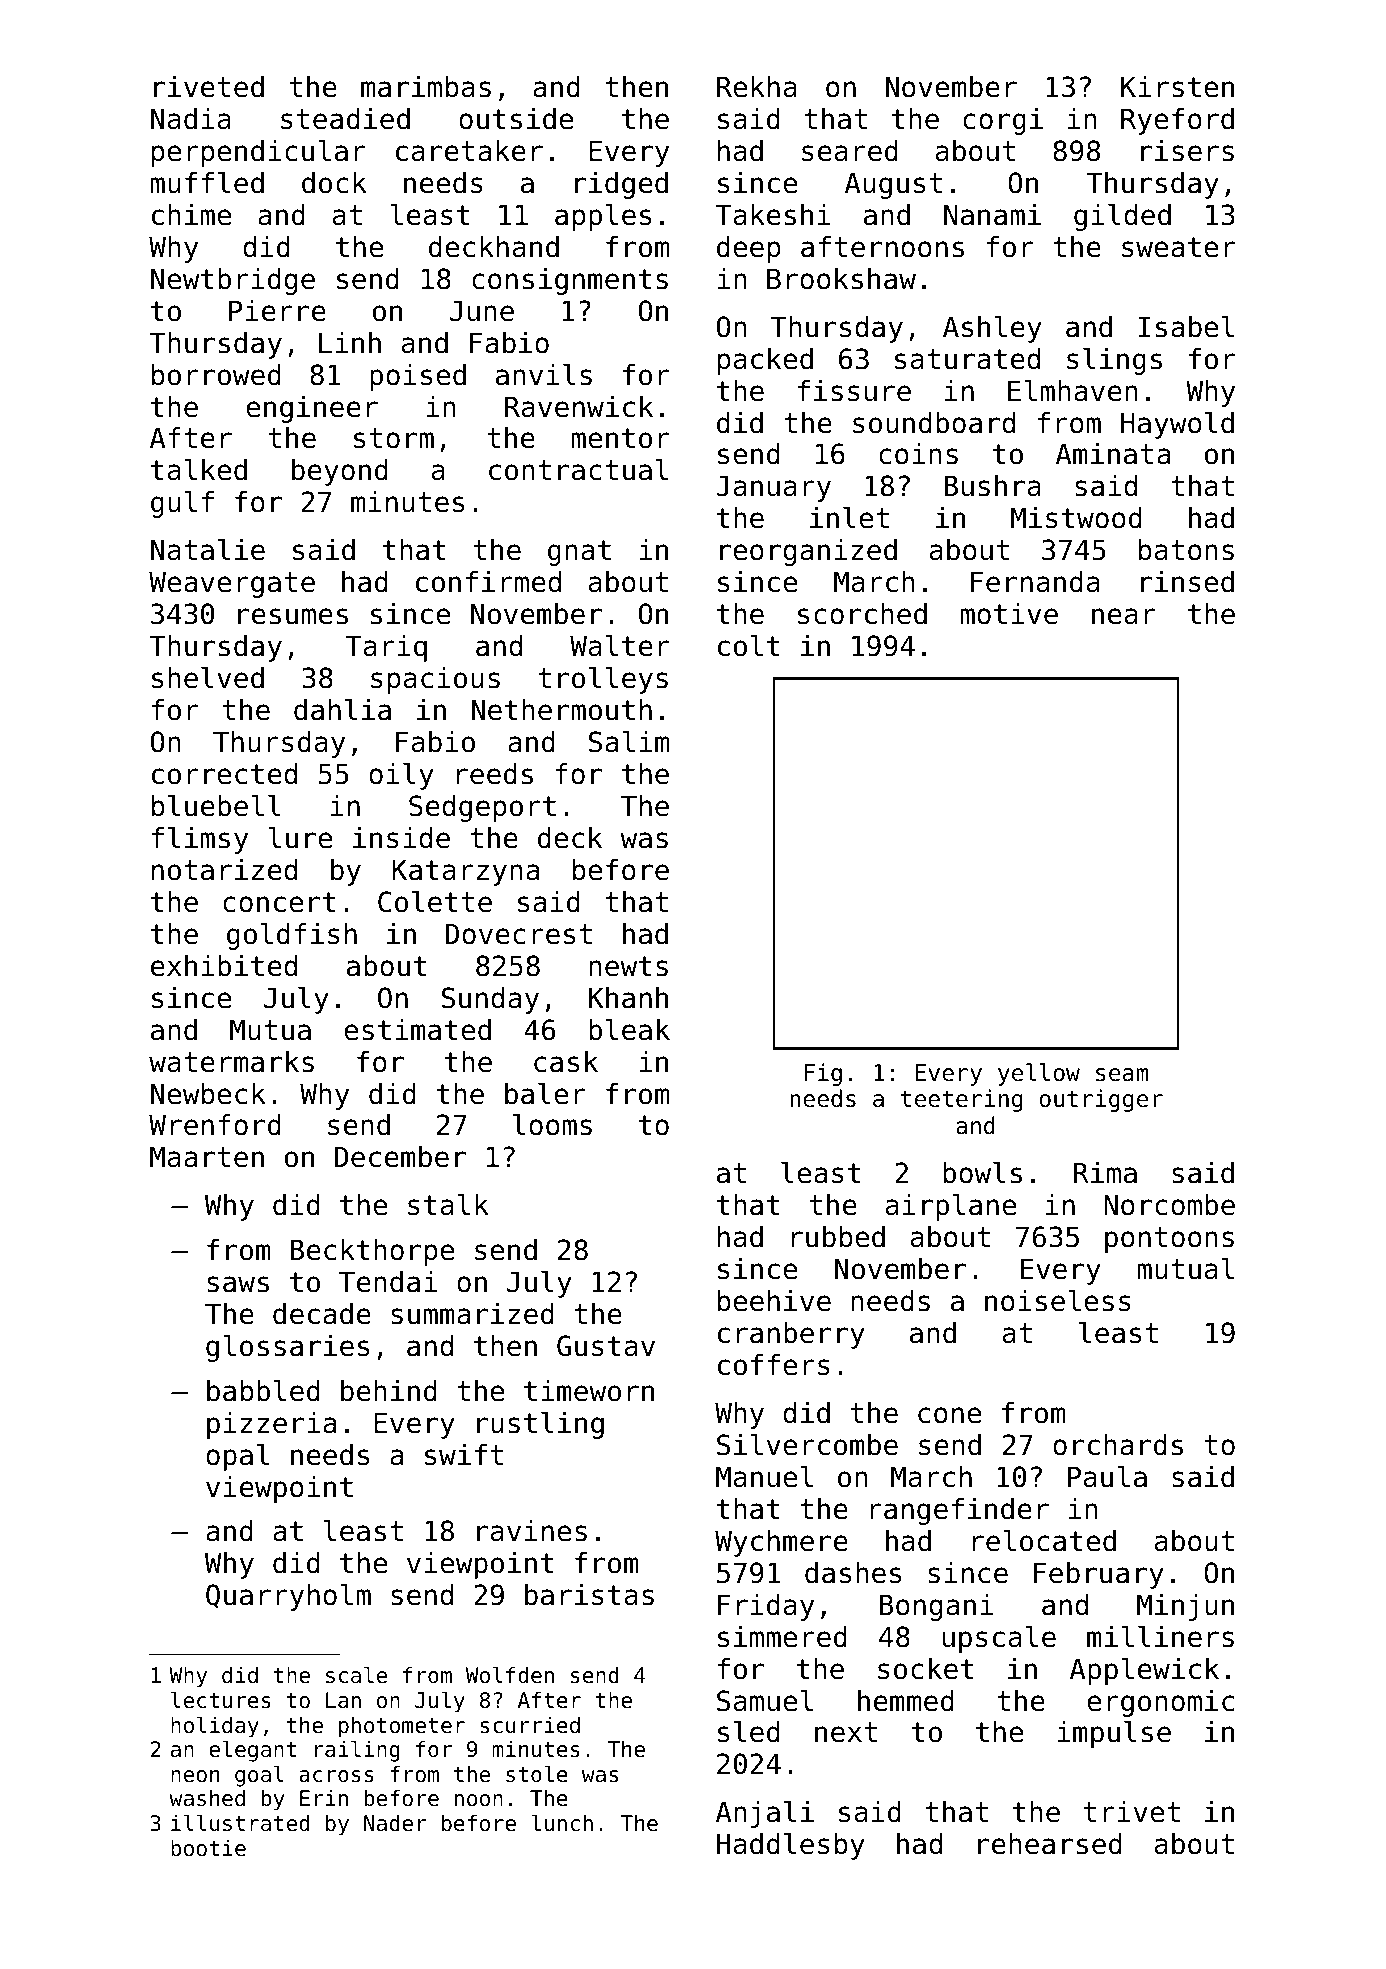 The height and width of the screenshot is (1969, 1386). Describe the element at coordinates (757, 87) in the screenshot. I see `Rekha` at that location.
